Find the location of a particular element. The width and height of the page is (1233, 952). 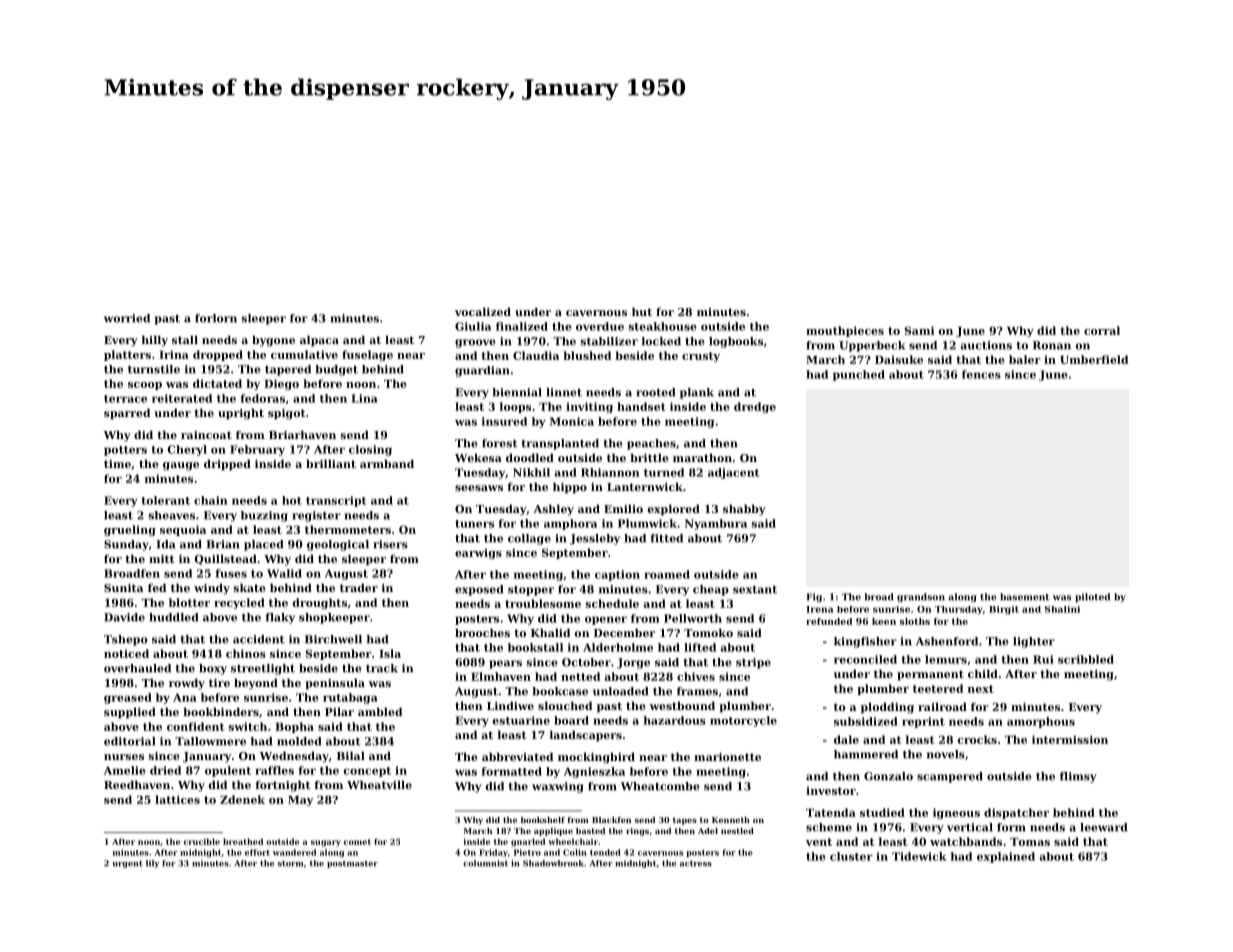

fences is located at coordinates (981, 374).
